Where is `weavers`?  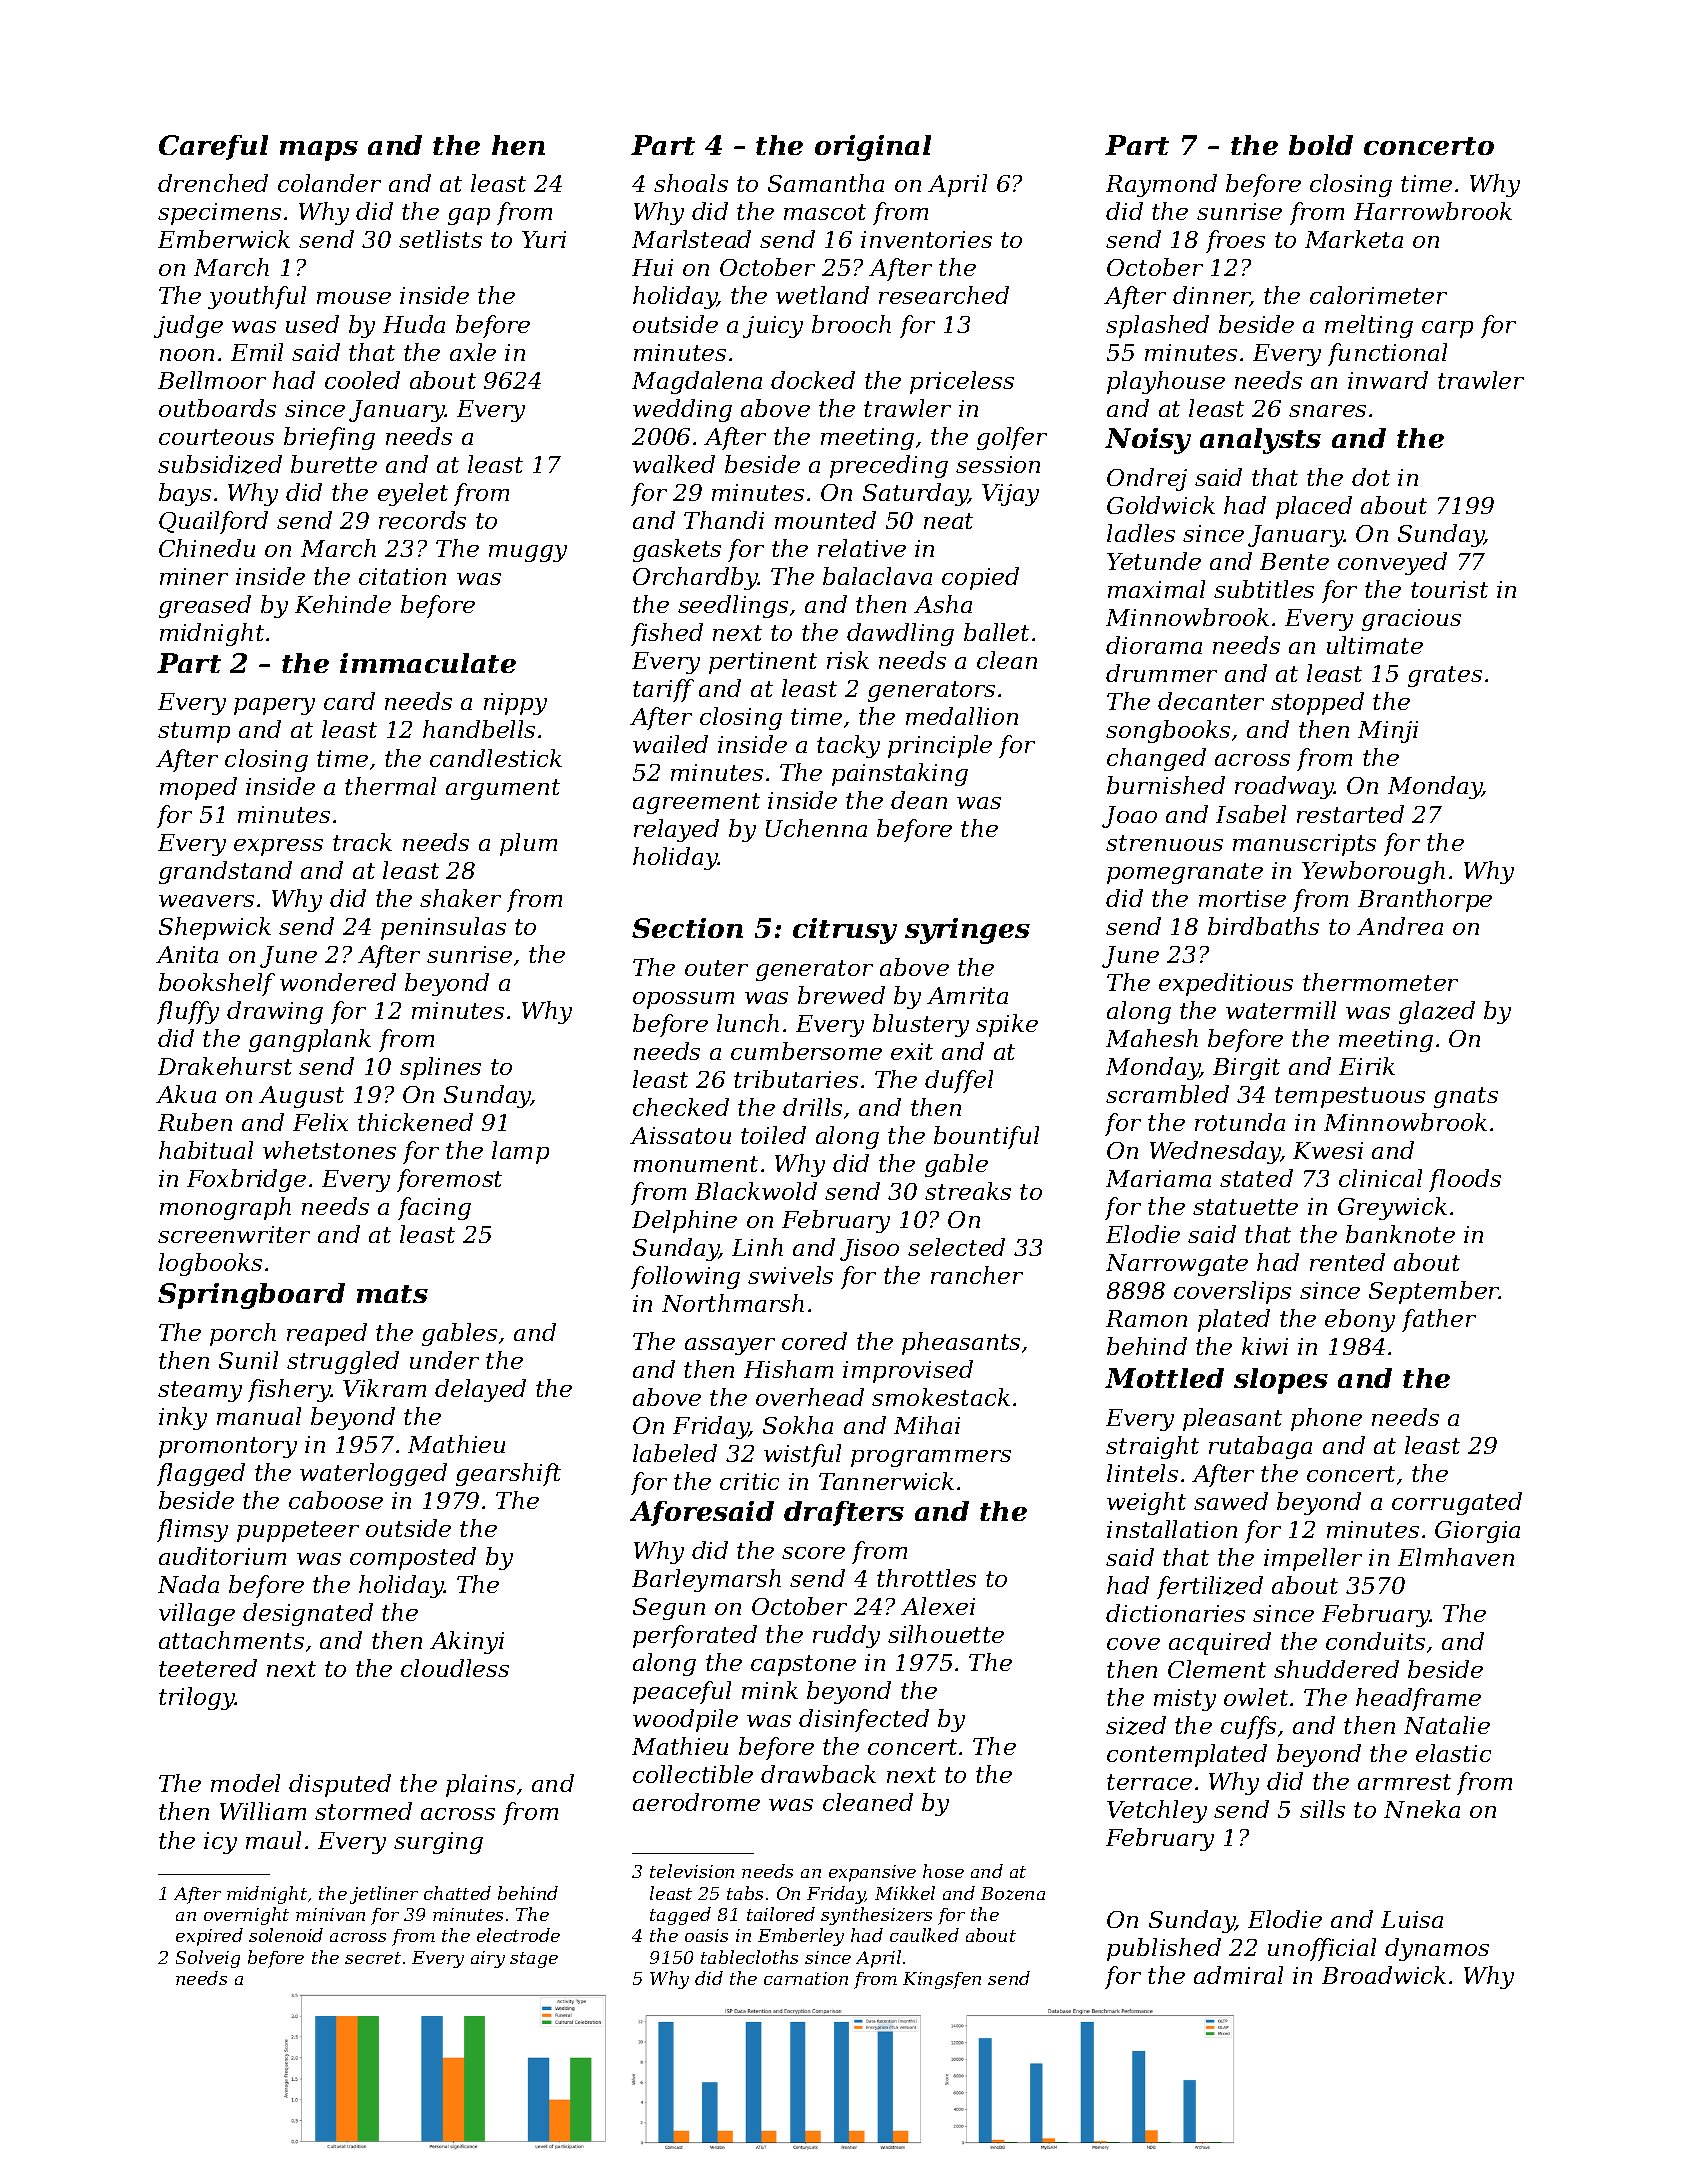 weavers is located at coordinates (206, 901).
